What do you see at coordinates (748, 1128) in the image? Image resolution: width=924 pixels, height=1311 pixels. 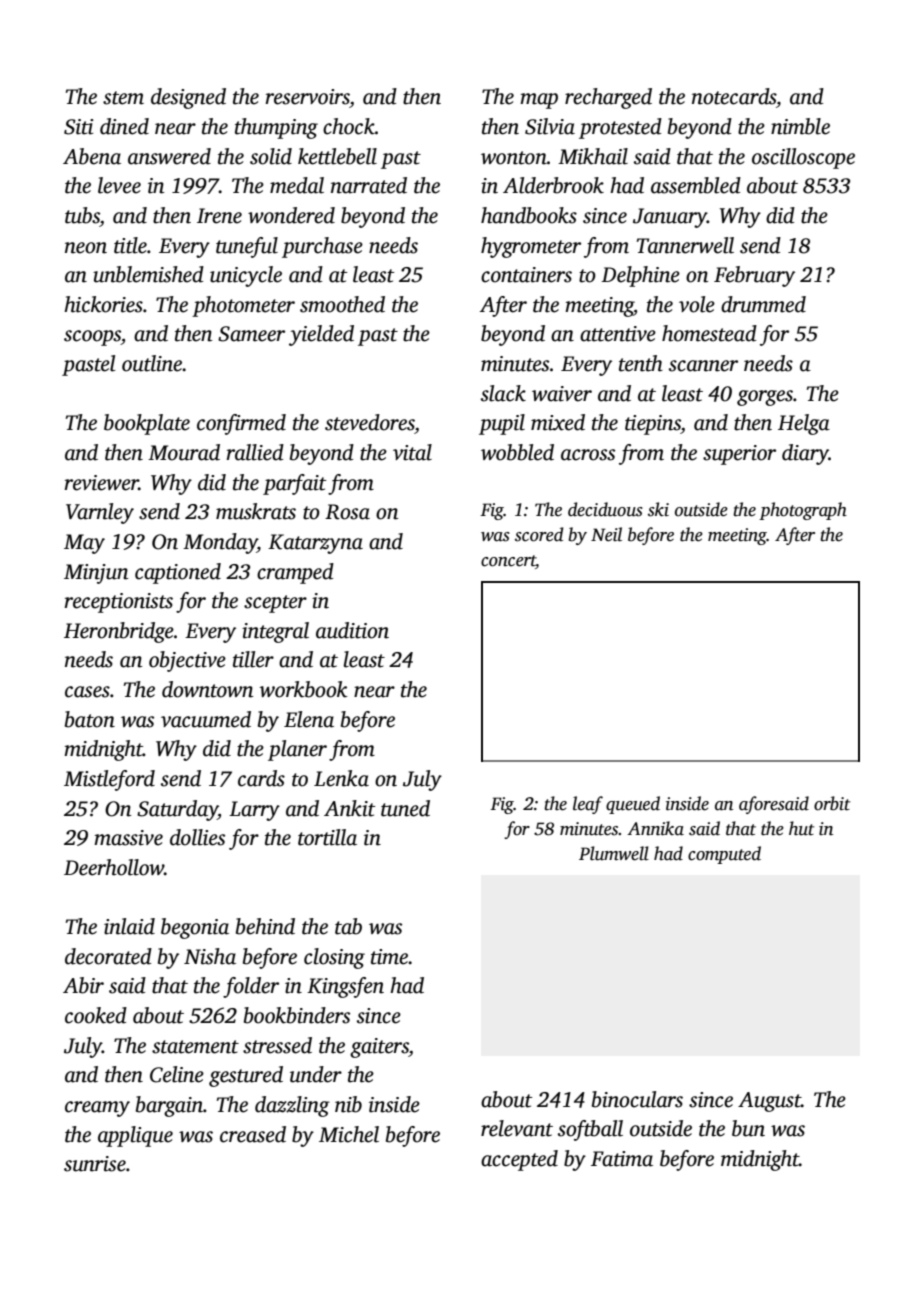 I see `bun` at bounding box center [748, 1128].
